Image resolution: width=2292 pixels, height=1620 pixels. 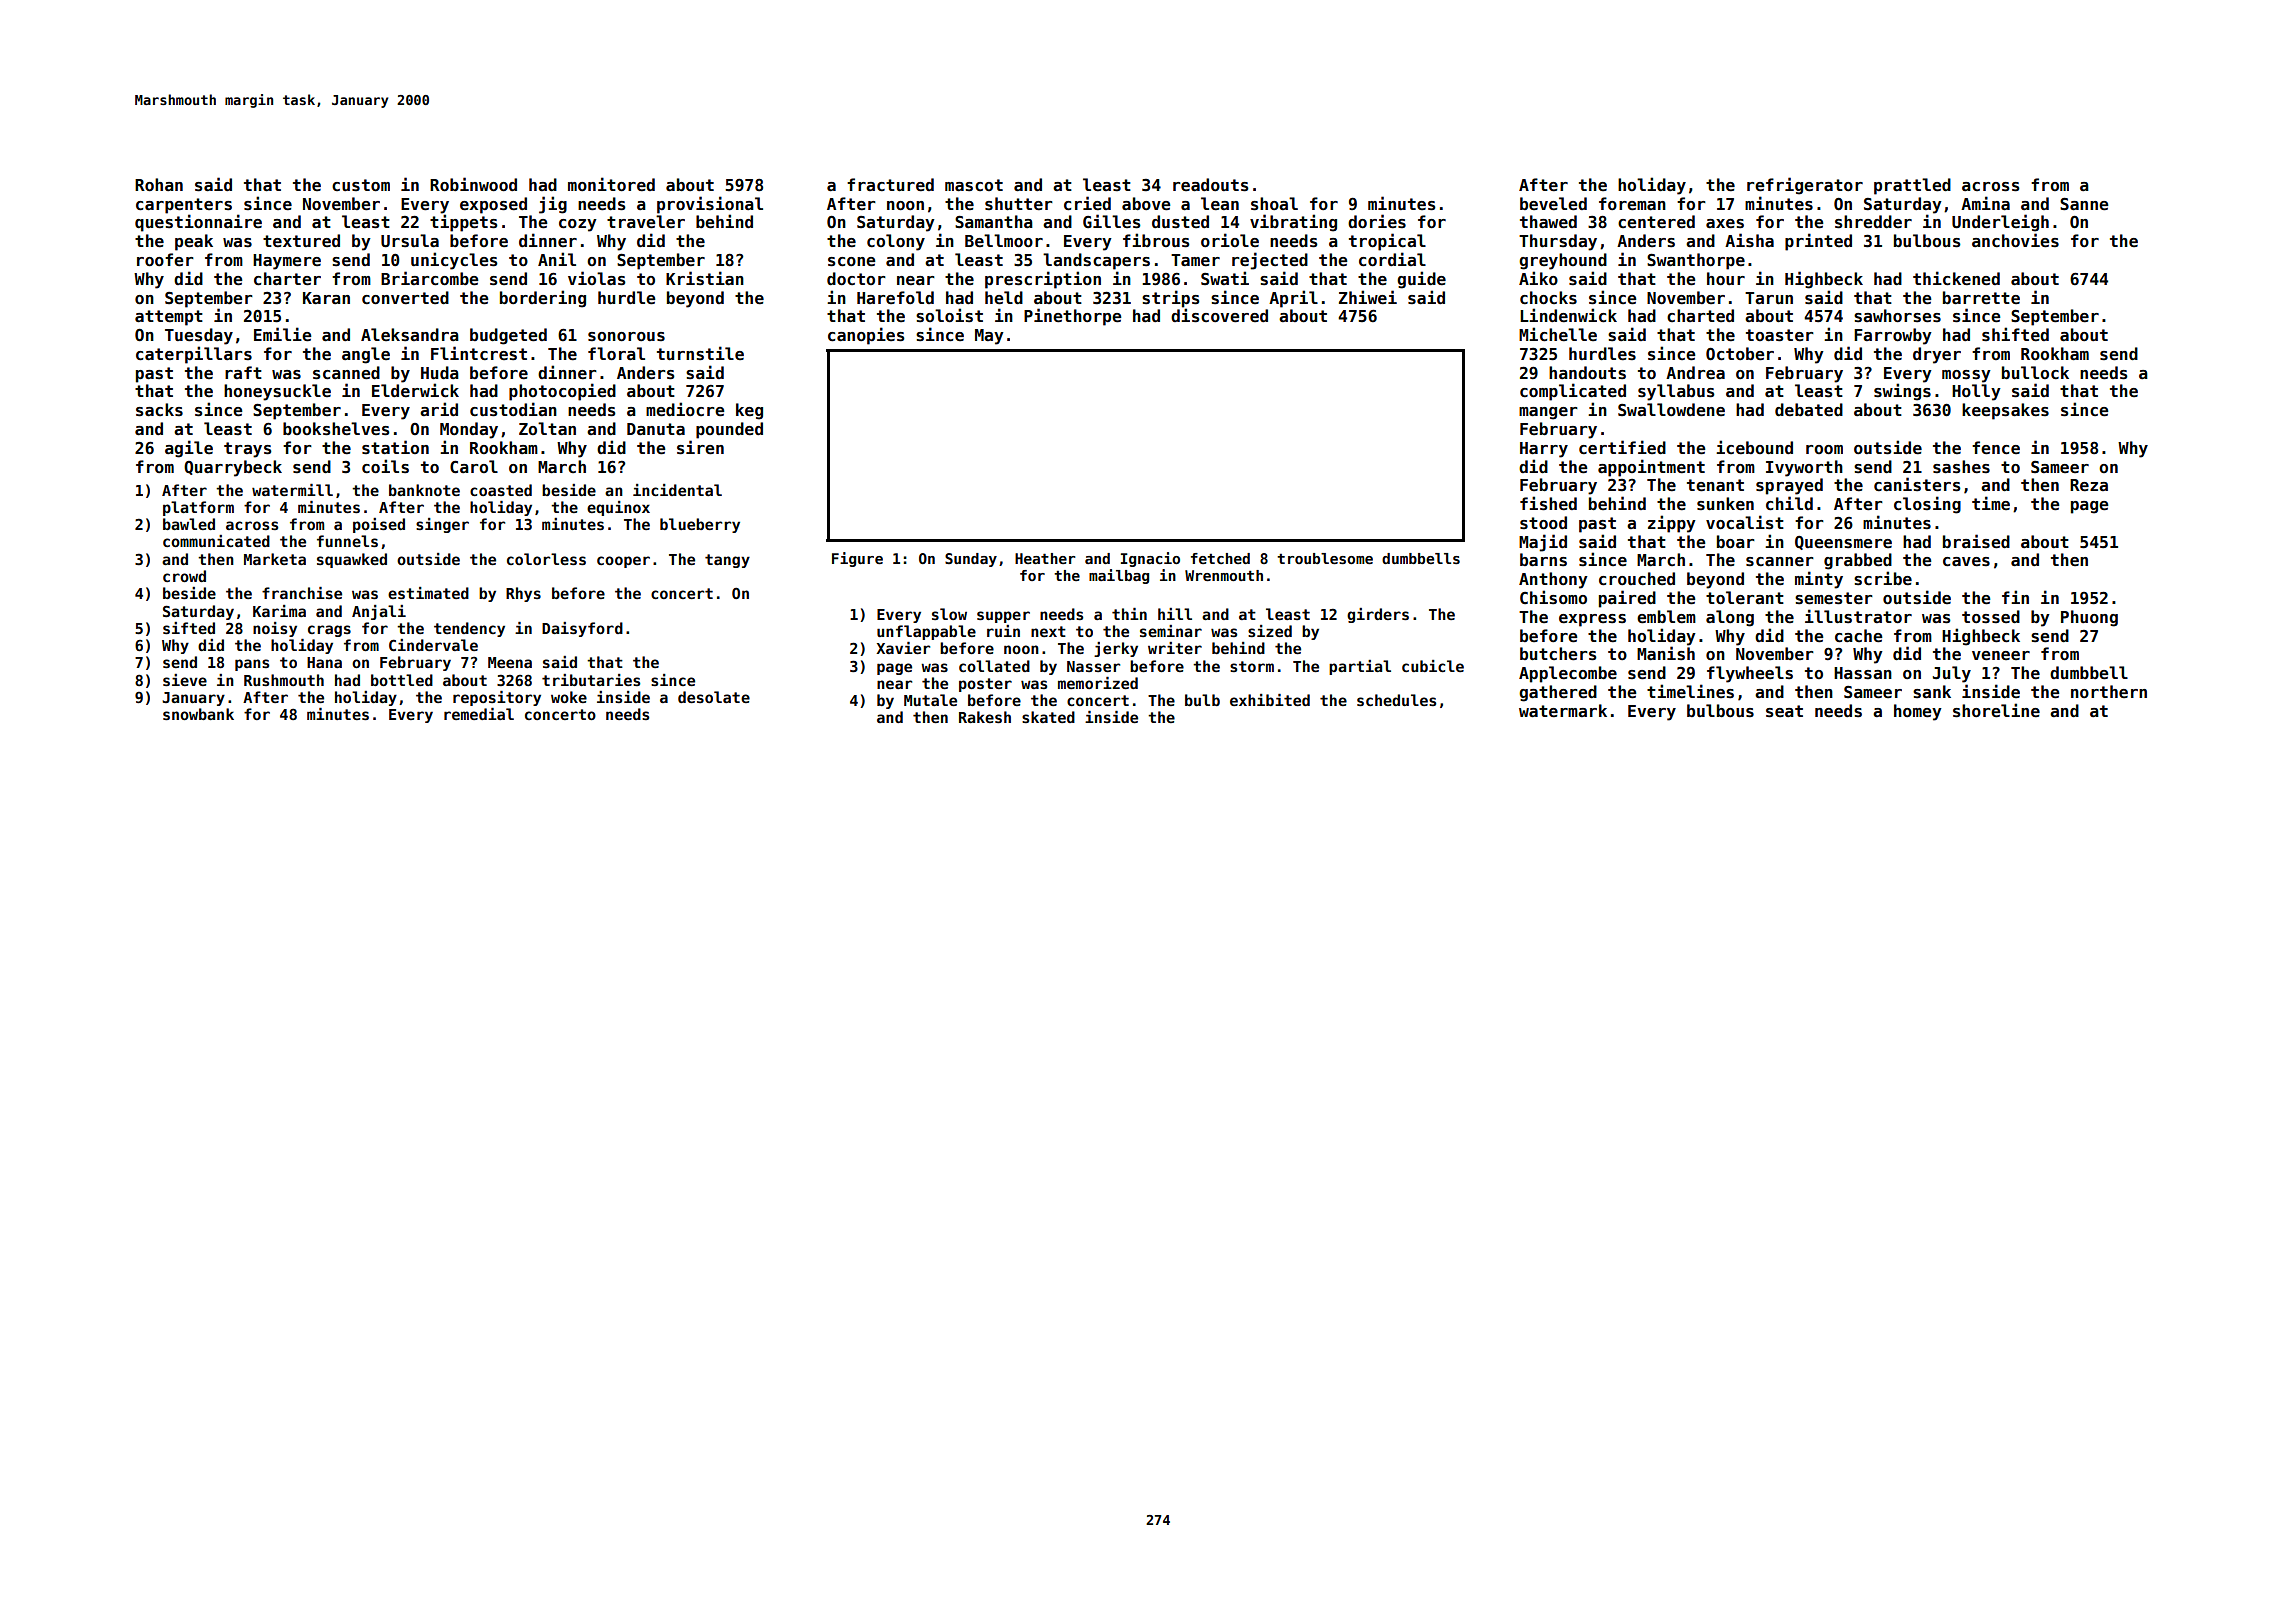 I want to click on dryer, so click(x=1937, y=355).
